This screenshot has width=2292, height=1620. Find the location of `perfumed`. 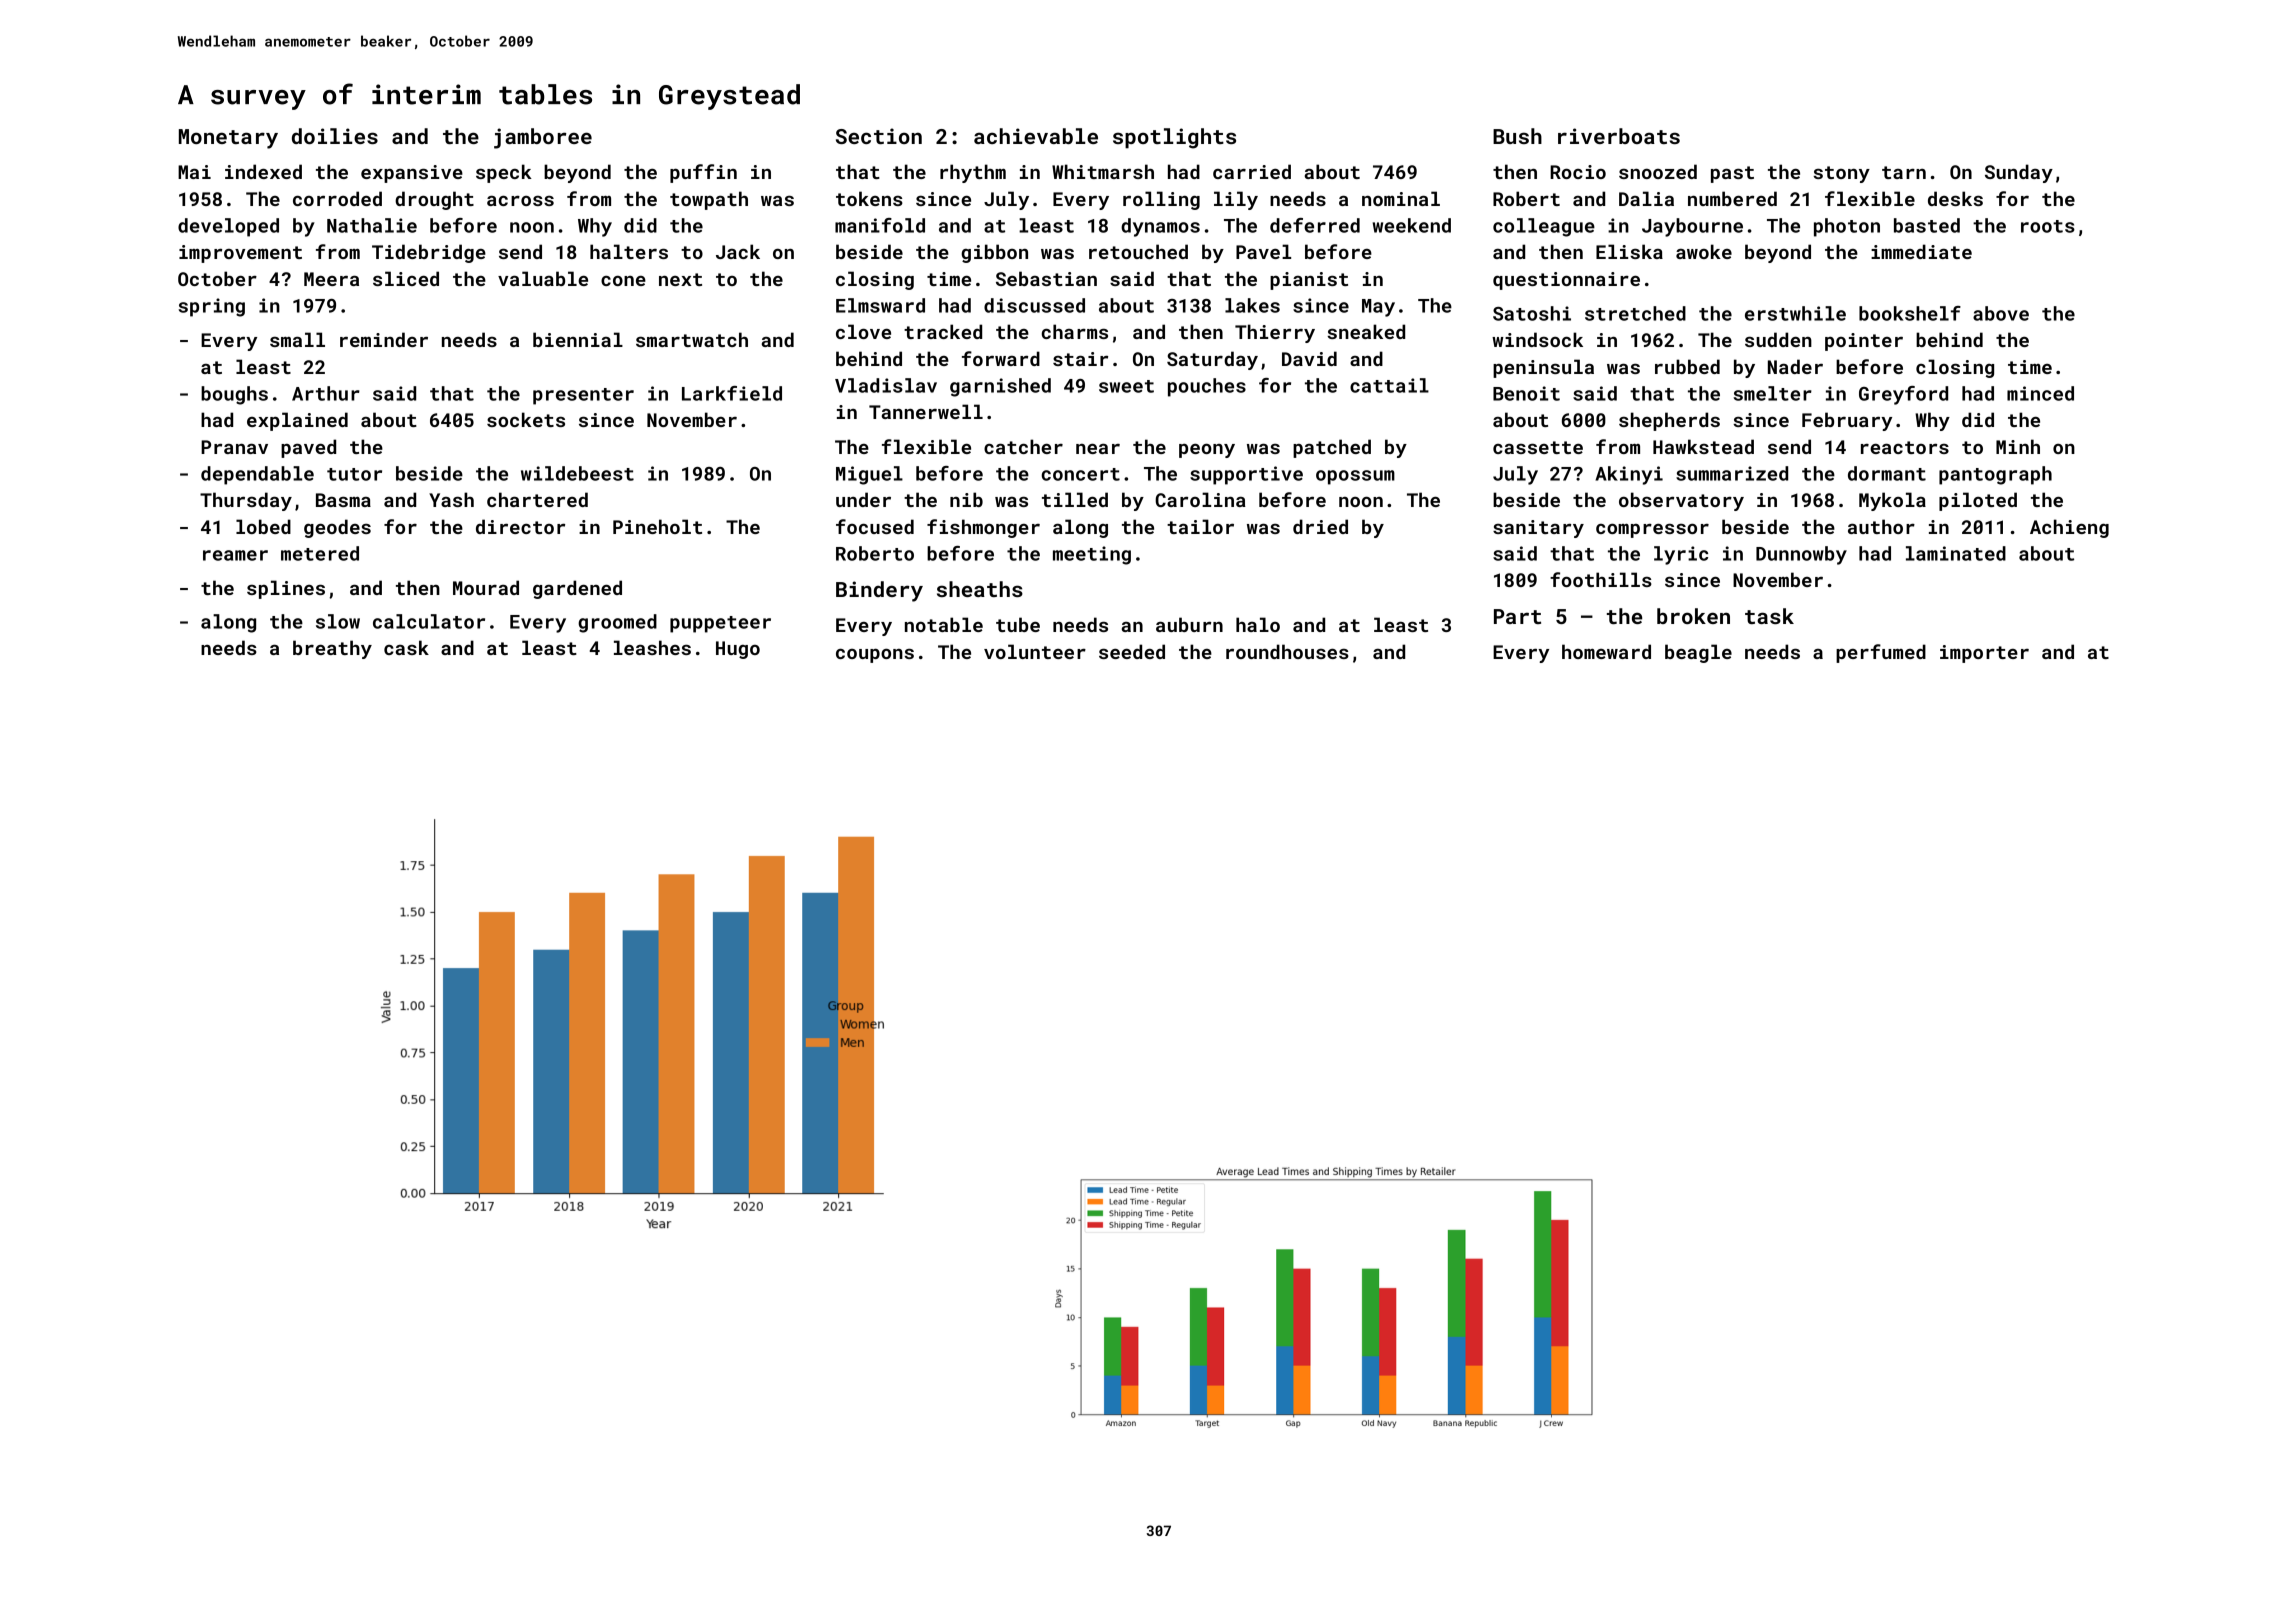

perfumed is located at coordinates (1881, 653).
